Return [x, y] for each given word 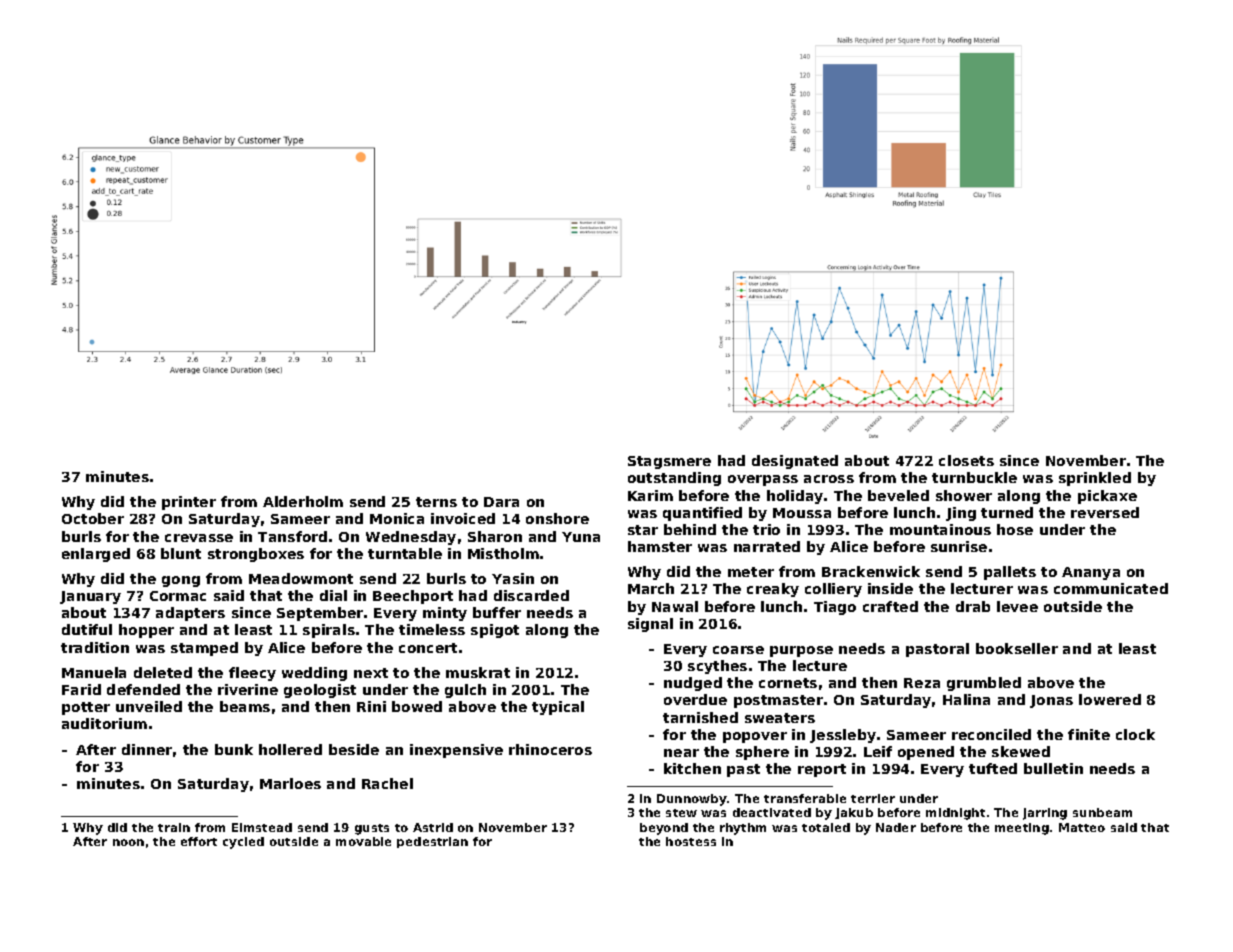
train [174, 827]
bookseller [1017, 648]
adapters [190, 614]
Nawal [675, 606]
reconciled [991, 734]
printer [189, 503]
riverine [248, 689]
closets [966, 460]
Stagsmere [669, 462]
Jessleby [843, 736]
